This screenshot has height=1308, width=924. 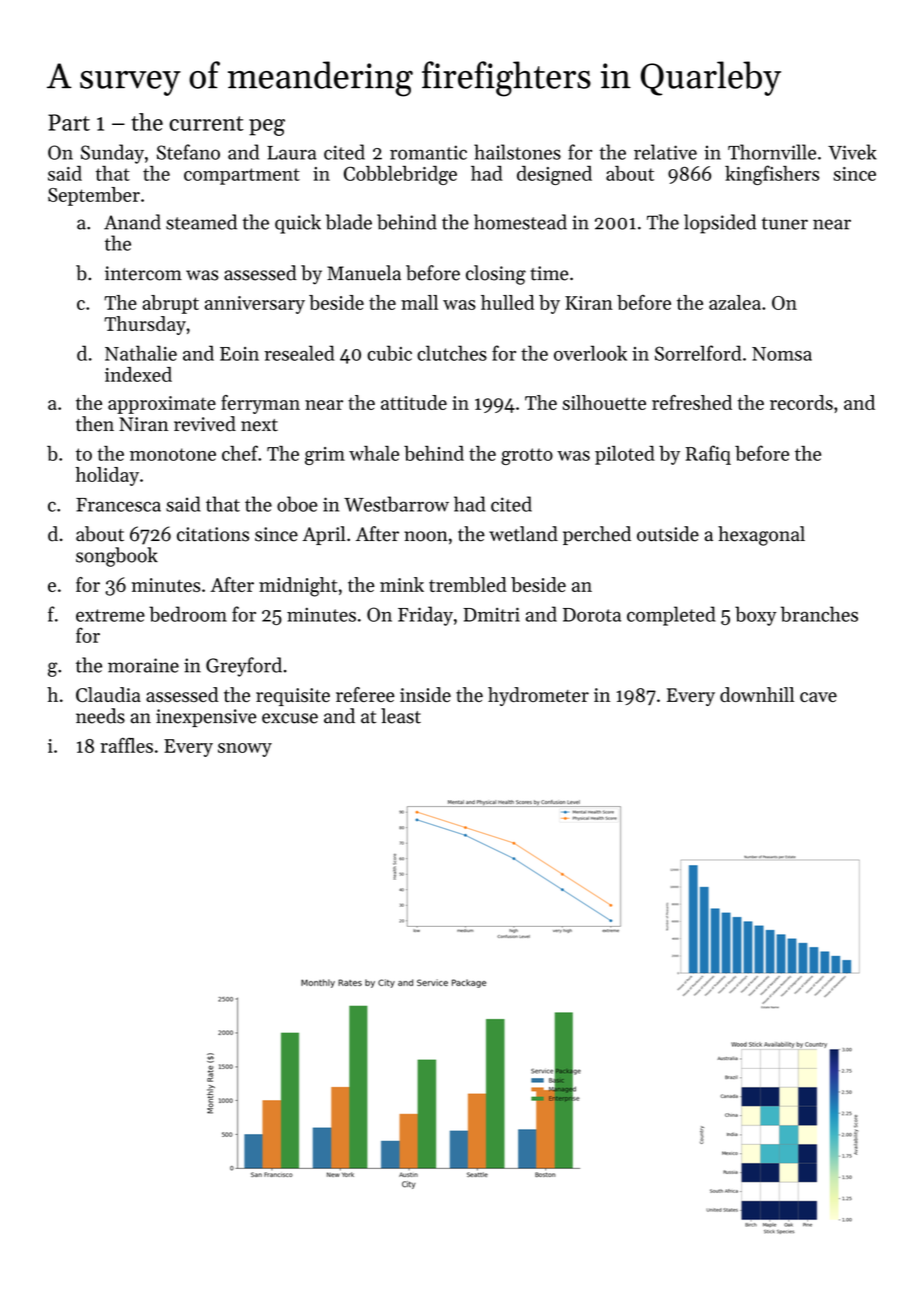 What do you see at coordinates (720, 224) in the screenshot?
I see `lopsided` at bounding box center [720, 224].
